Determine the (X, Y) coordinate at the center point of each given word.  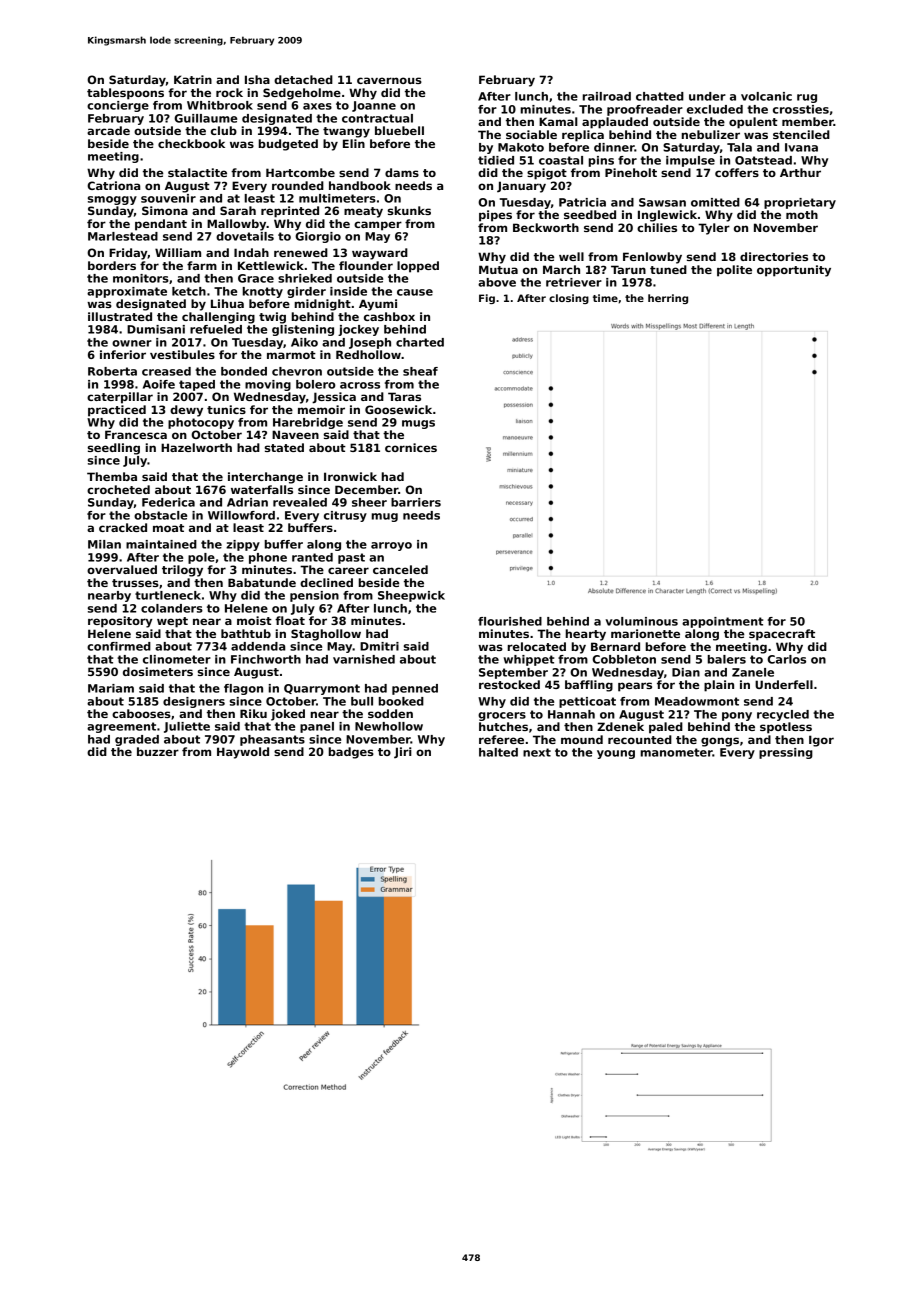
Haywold (243, 753)
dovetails (245, 236)
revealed (300, 502)
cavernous (389, 80)
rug (807, 98)
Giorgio (318, 237)
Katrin (193, 79)
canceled (400, 569)
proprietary (800, 203)
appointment (722, 622)
